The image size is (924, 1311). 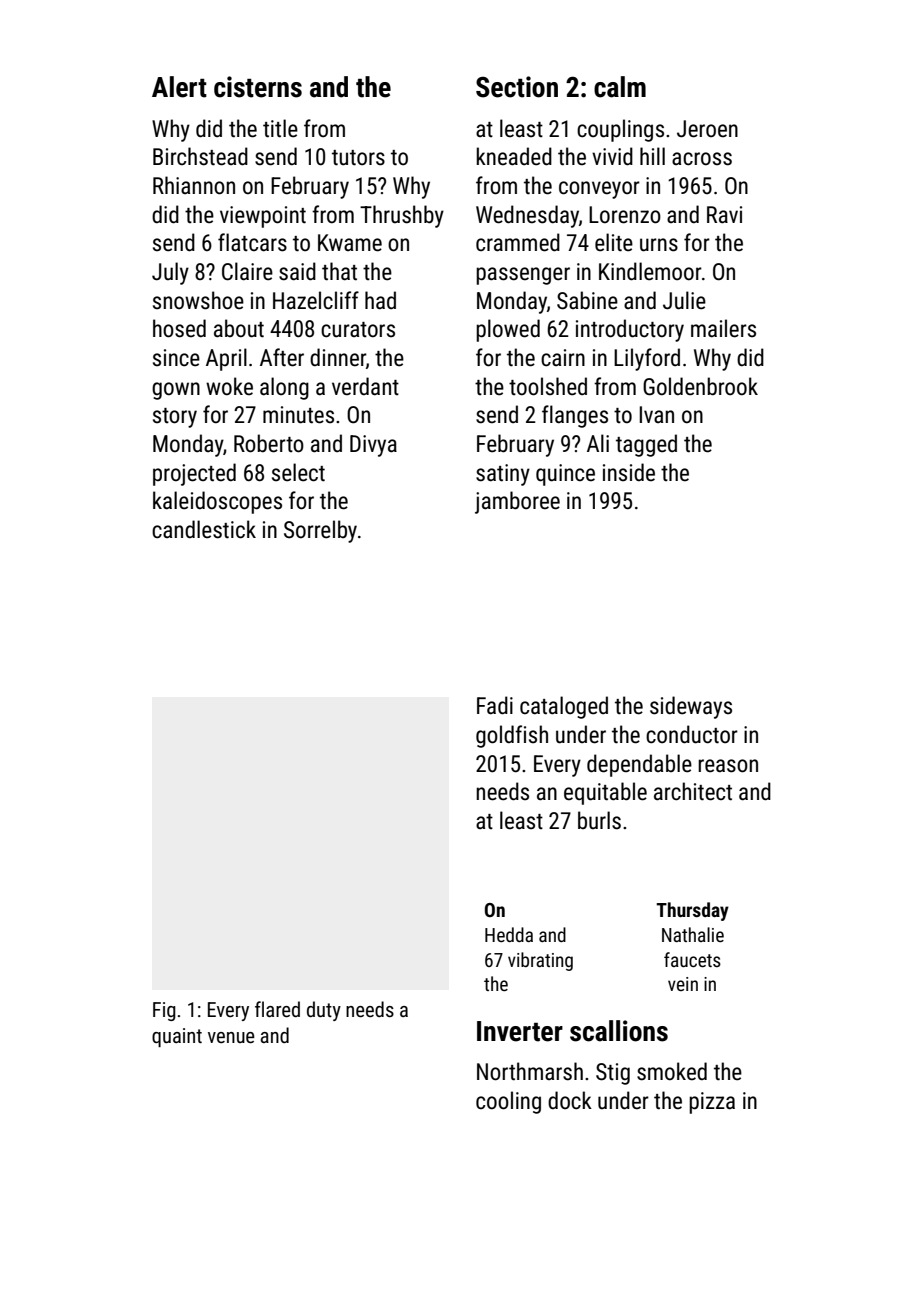 What do you see at coordinates (723, 328) in the image?
I see `mailers` at bounding box center [723, 328].
